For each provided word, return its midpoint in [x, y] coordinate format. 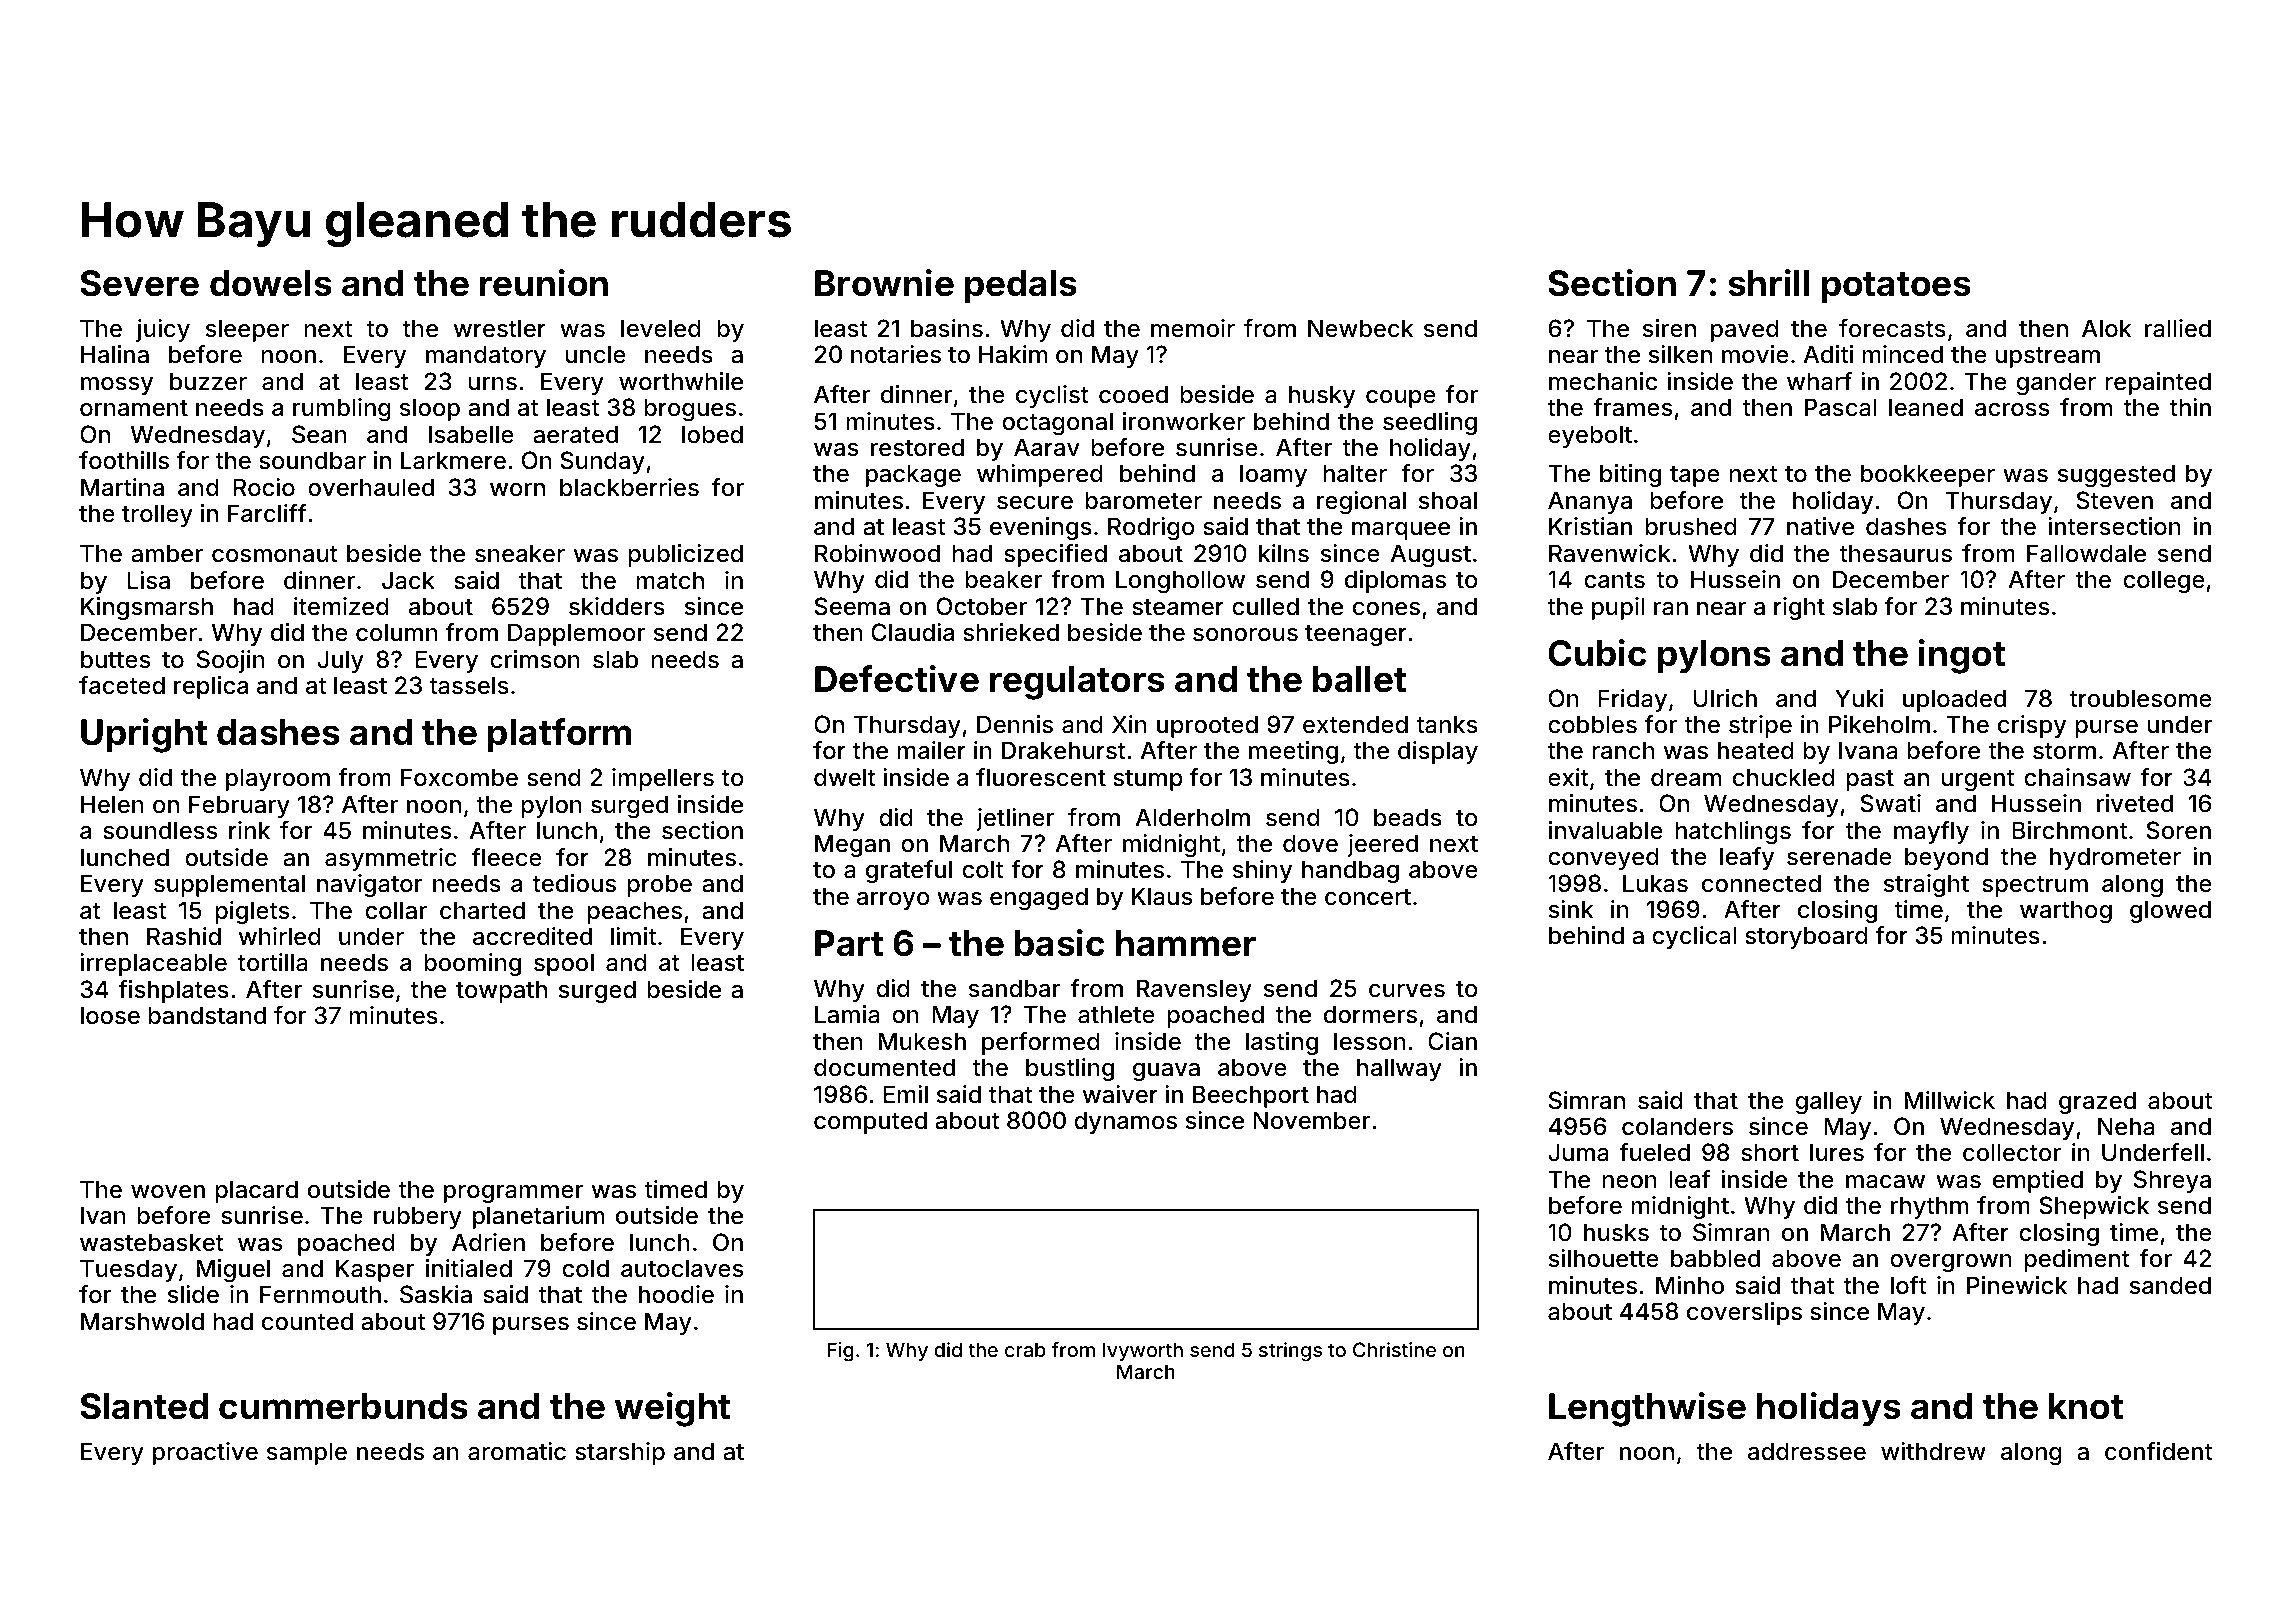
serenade [1839, 856]
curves [1407, 991]
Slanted [144, 1406]
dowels [271, 283]
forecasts [1892, 328]
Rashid [184, 936]
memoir [1193, 328]
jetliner [1015, 819]
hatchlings [1733, 832]
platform [559, 735]
